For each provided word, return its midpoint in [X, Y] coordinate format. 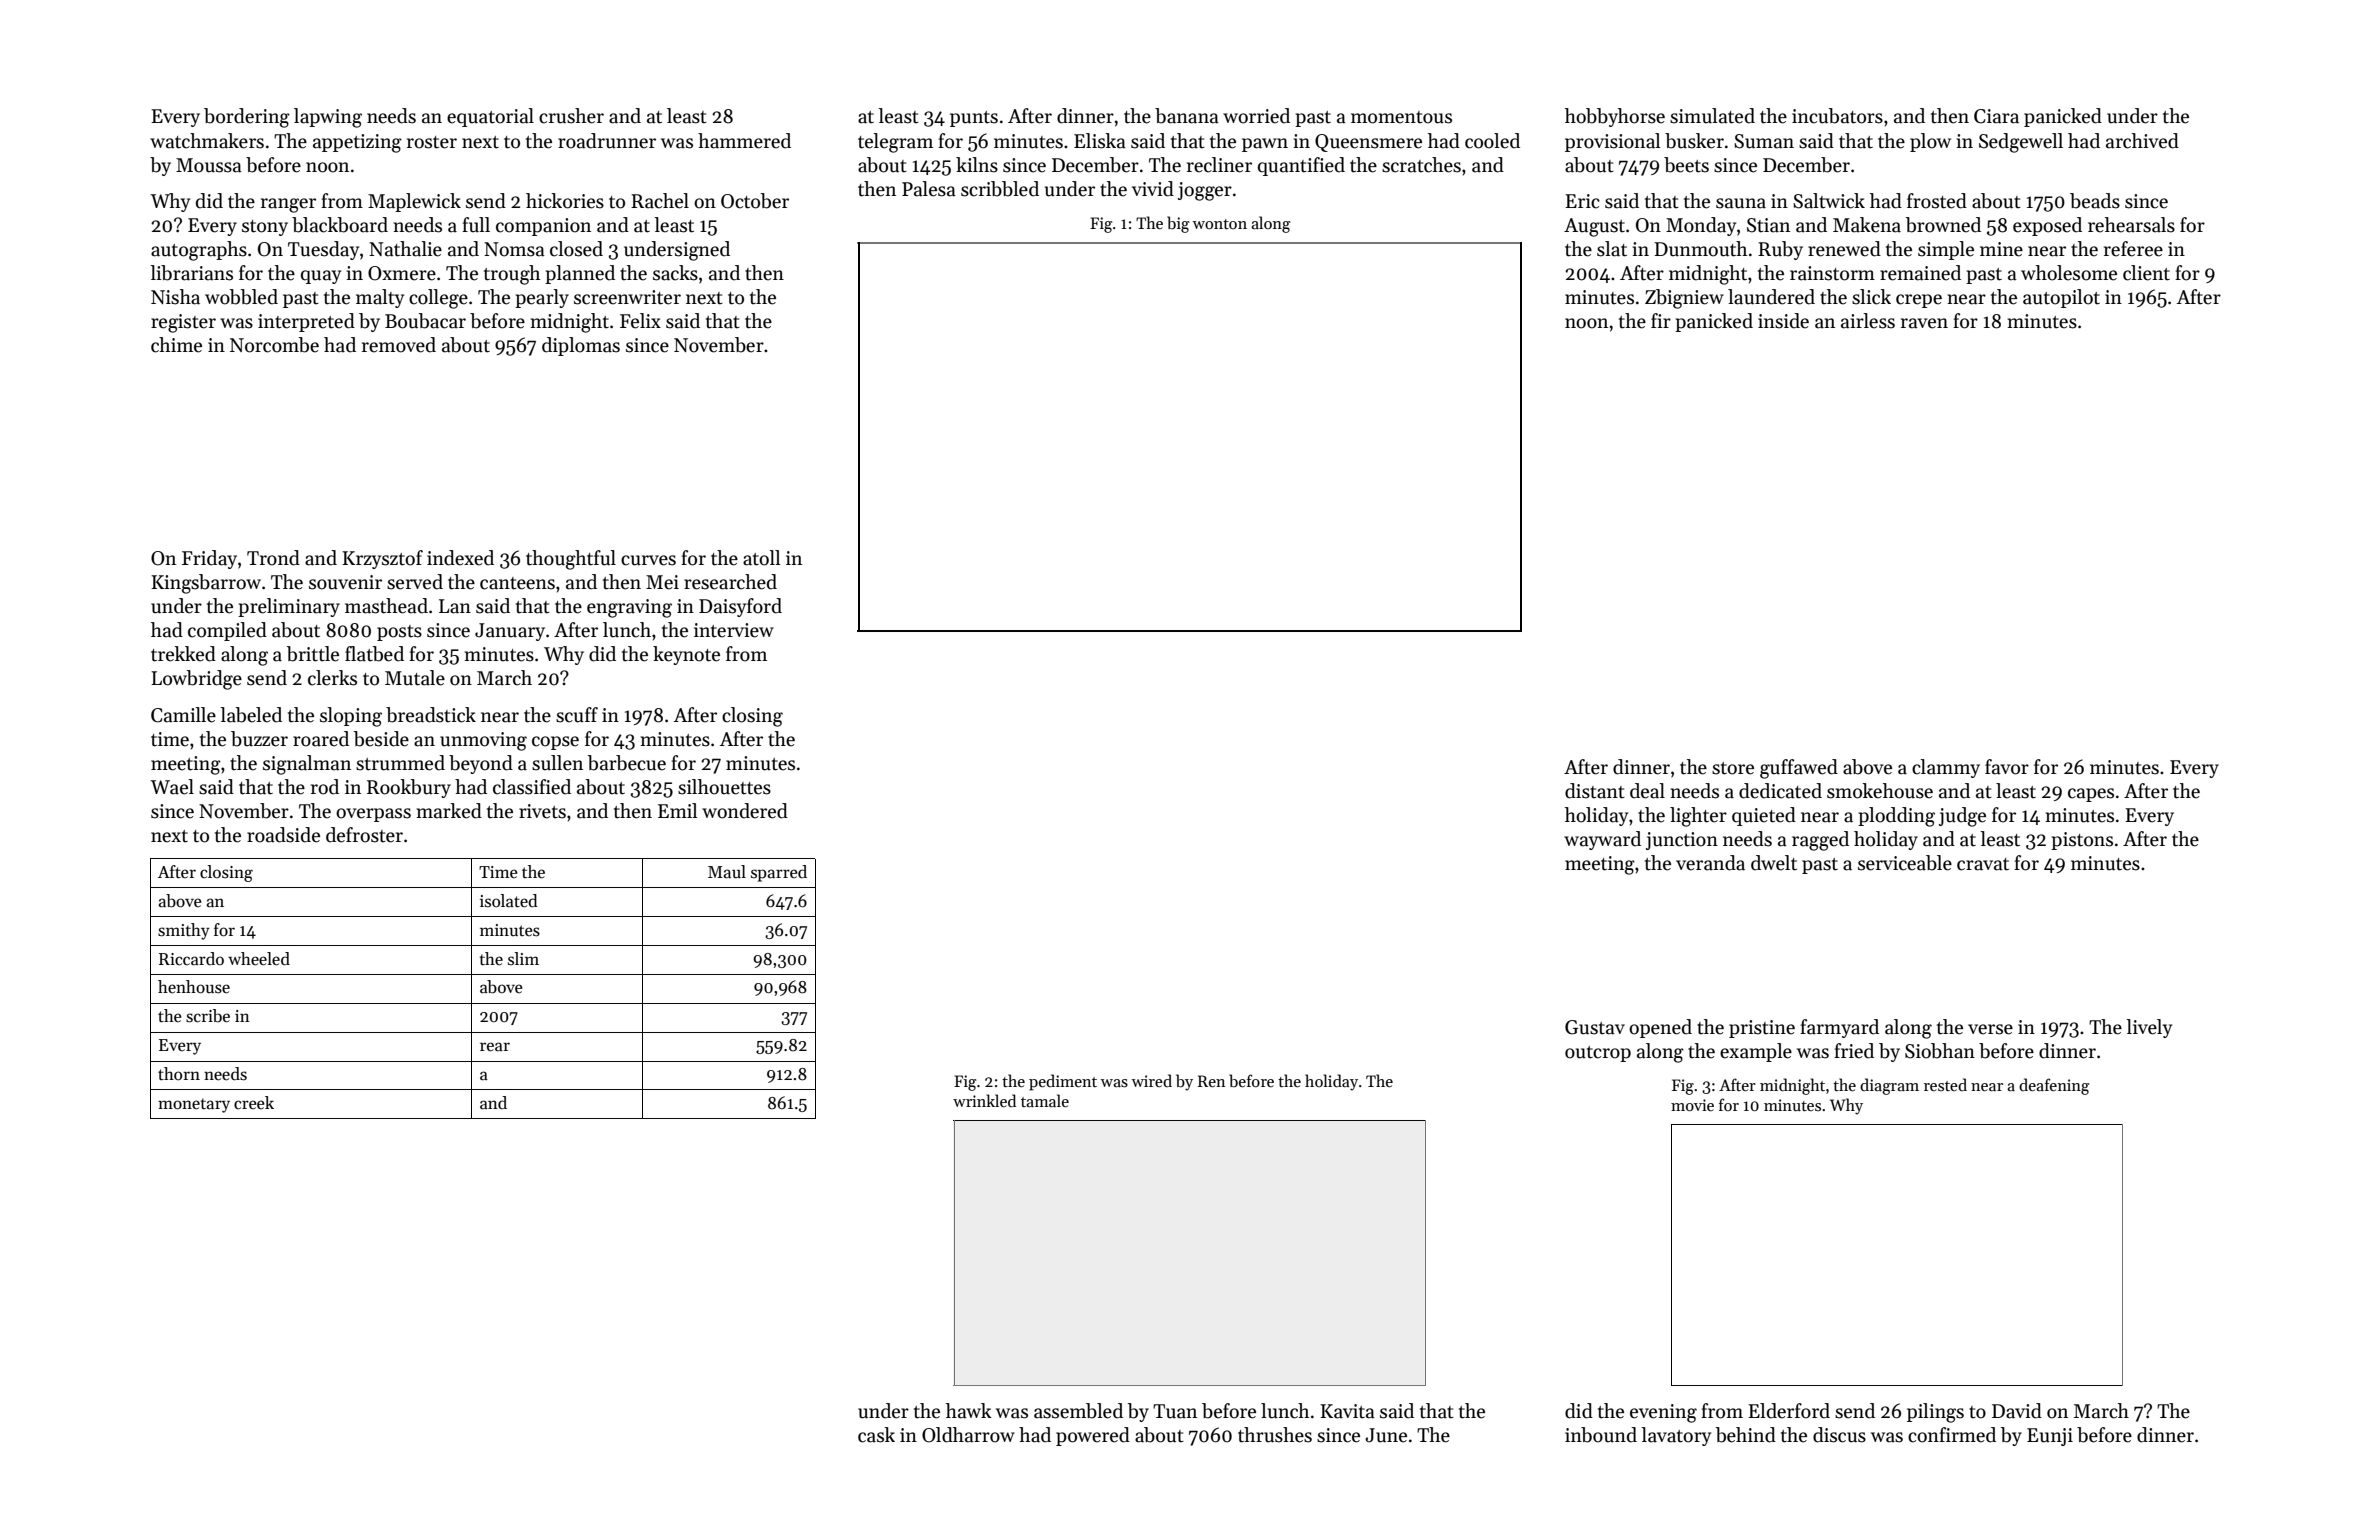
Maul [727, 872]
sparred [779, 873]
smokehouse [1880, 791]
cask [876, 1435]
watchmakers [207, 141]
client [2146, 273]
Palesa [929, 189]
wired [1152, 1080]
